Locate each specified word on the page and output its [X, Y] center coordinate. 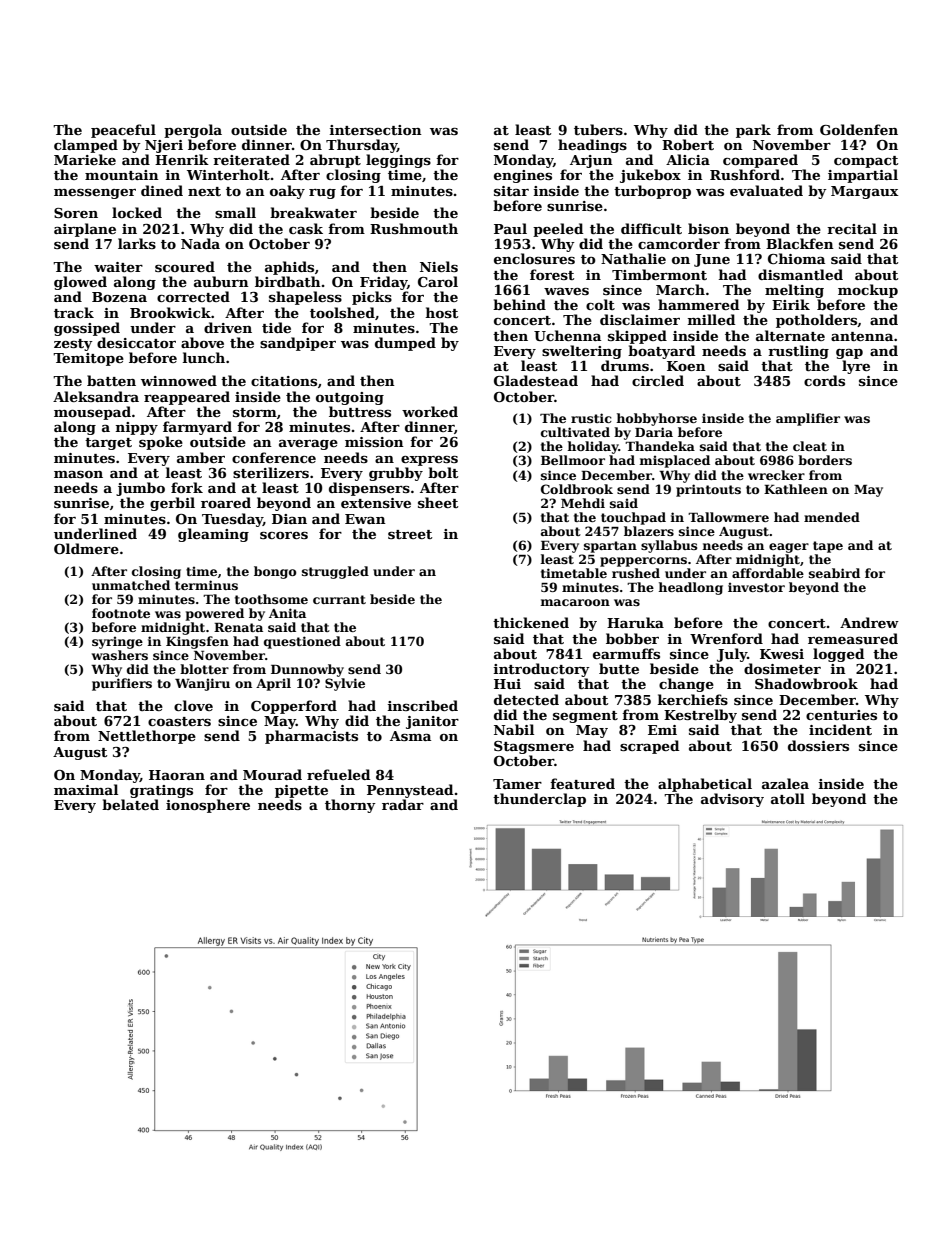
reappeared [187, 398]
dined [162, 190]
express [429, 461]
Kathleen [796, 489]
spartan [610, 547]
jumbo [140, 489]
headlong [691, 588]
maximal [86, 789]
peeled [558, 230]
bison [708, 228]
